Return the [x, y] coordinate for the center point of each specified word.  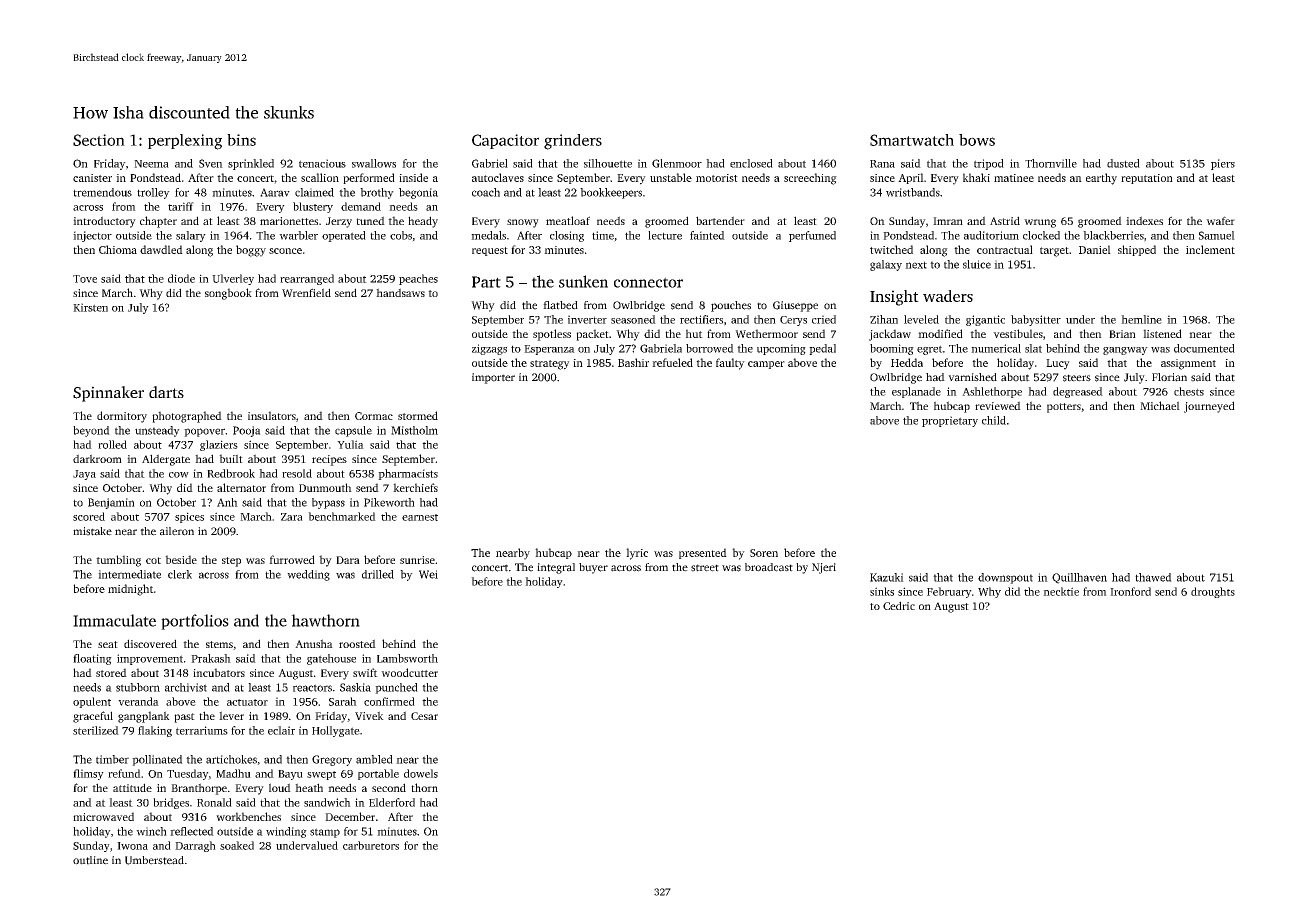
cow [179, 475]
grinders [573, 142]
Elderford [392, 802]
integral [556, 568]
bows [977, 140]
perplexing [185, 142]
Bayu [290, 775]
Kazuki [887, 577]
